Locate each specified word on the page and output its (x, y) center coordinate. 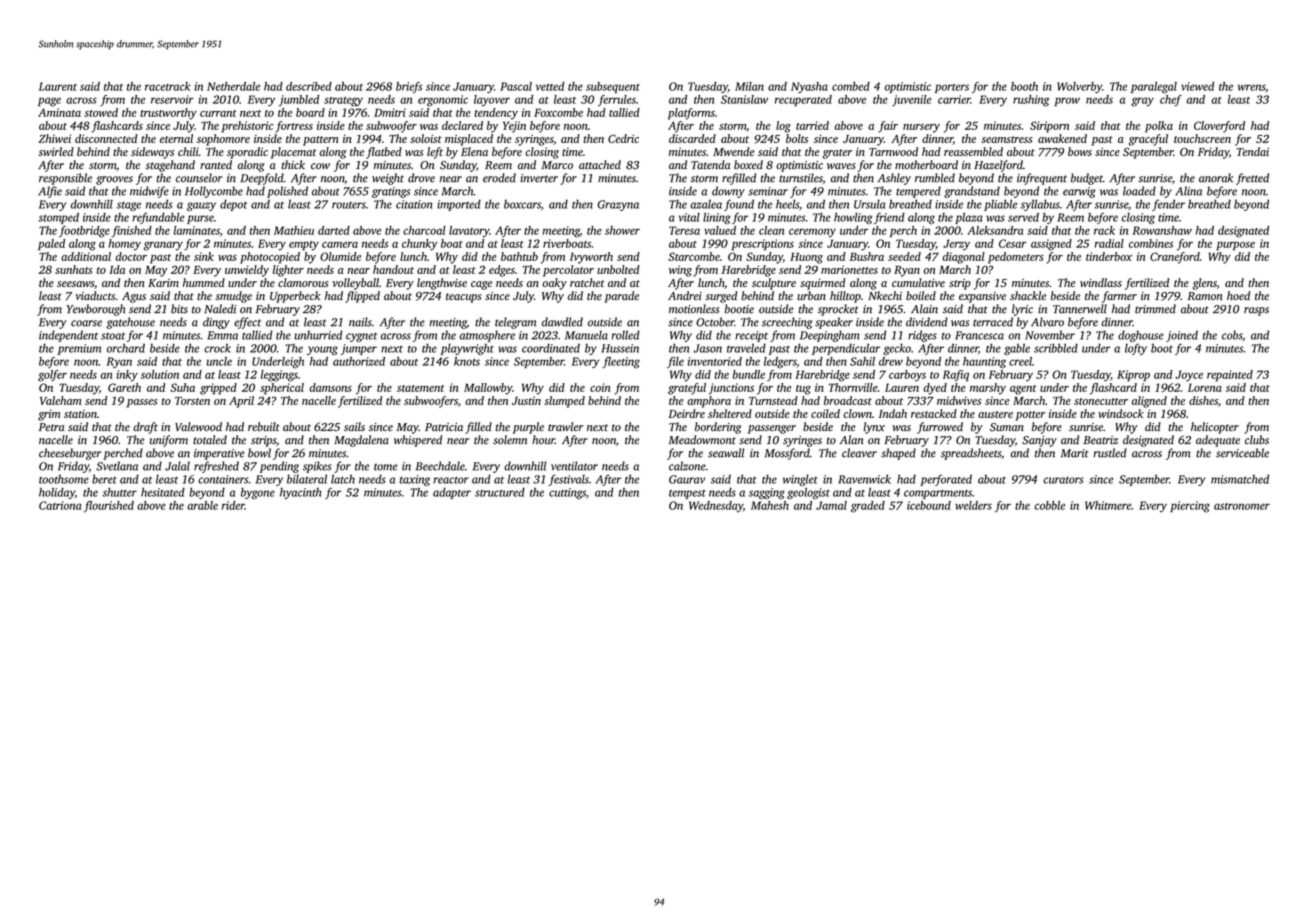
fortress (294, 127)
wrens (1251, 87)
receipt (751, 336)
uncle (219, 361)
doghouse (1141, 336)
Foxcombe (558, 112)
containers (223, 479)
